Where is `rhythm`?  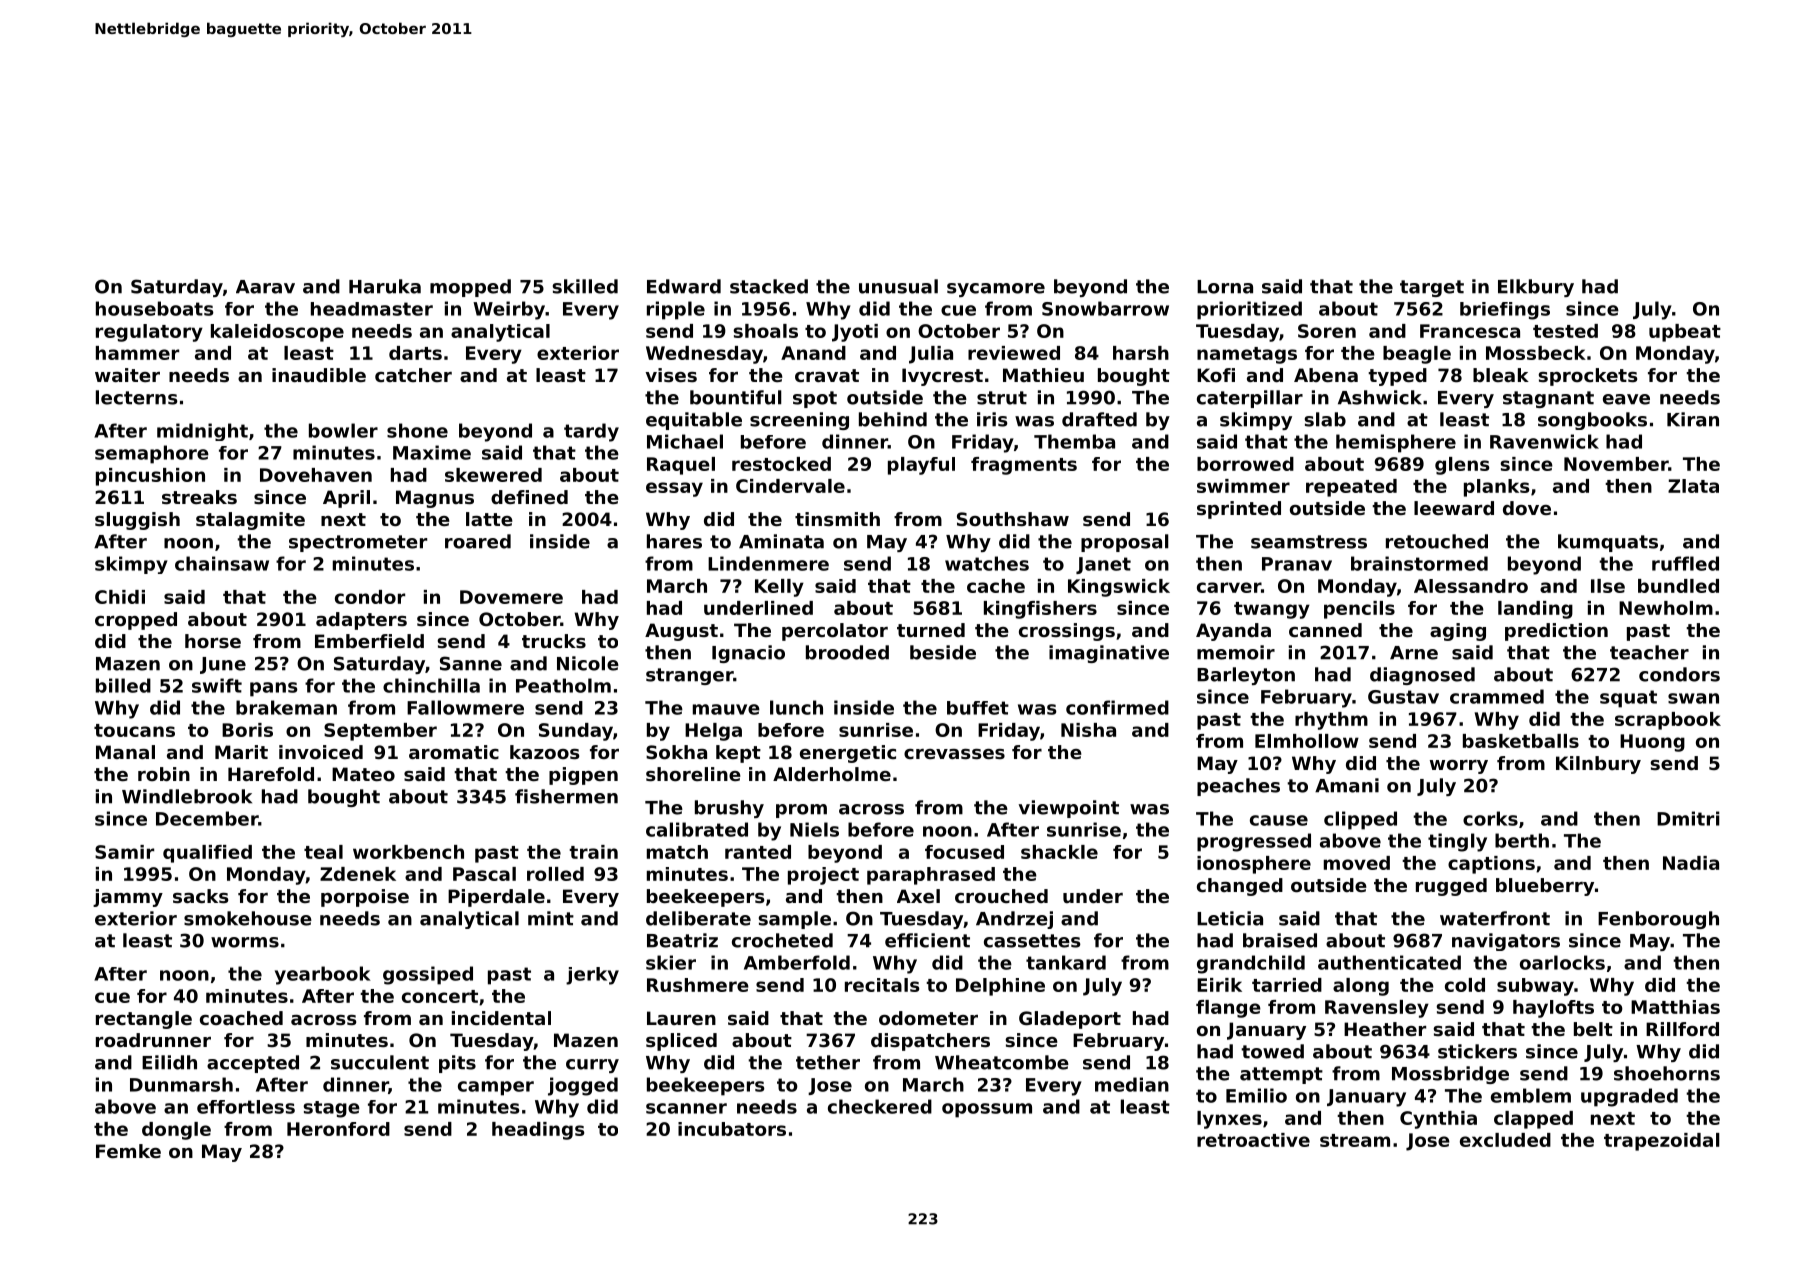 rhythm is located at coordinates (1331, 721).
